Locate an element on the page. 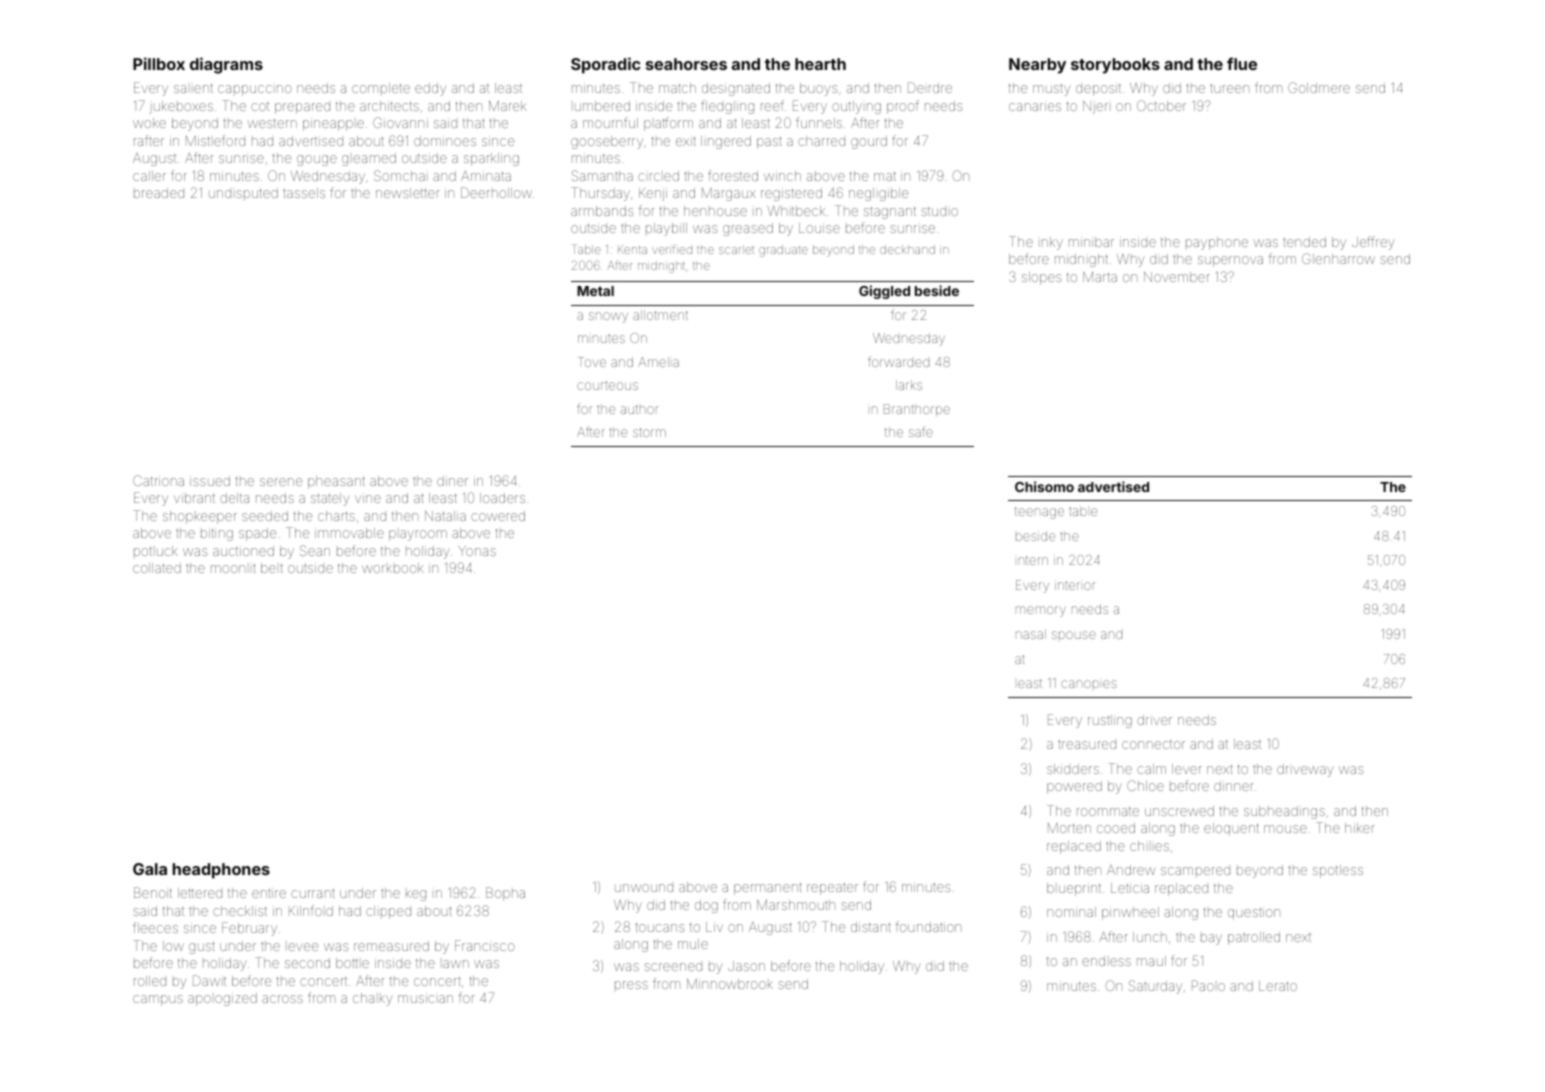  collated is located at coordinates (157, 568).
